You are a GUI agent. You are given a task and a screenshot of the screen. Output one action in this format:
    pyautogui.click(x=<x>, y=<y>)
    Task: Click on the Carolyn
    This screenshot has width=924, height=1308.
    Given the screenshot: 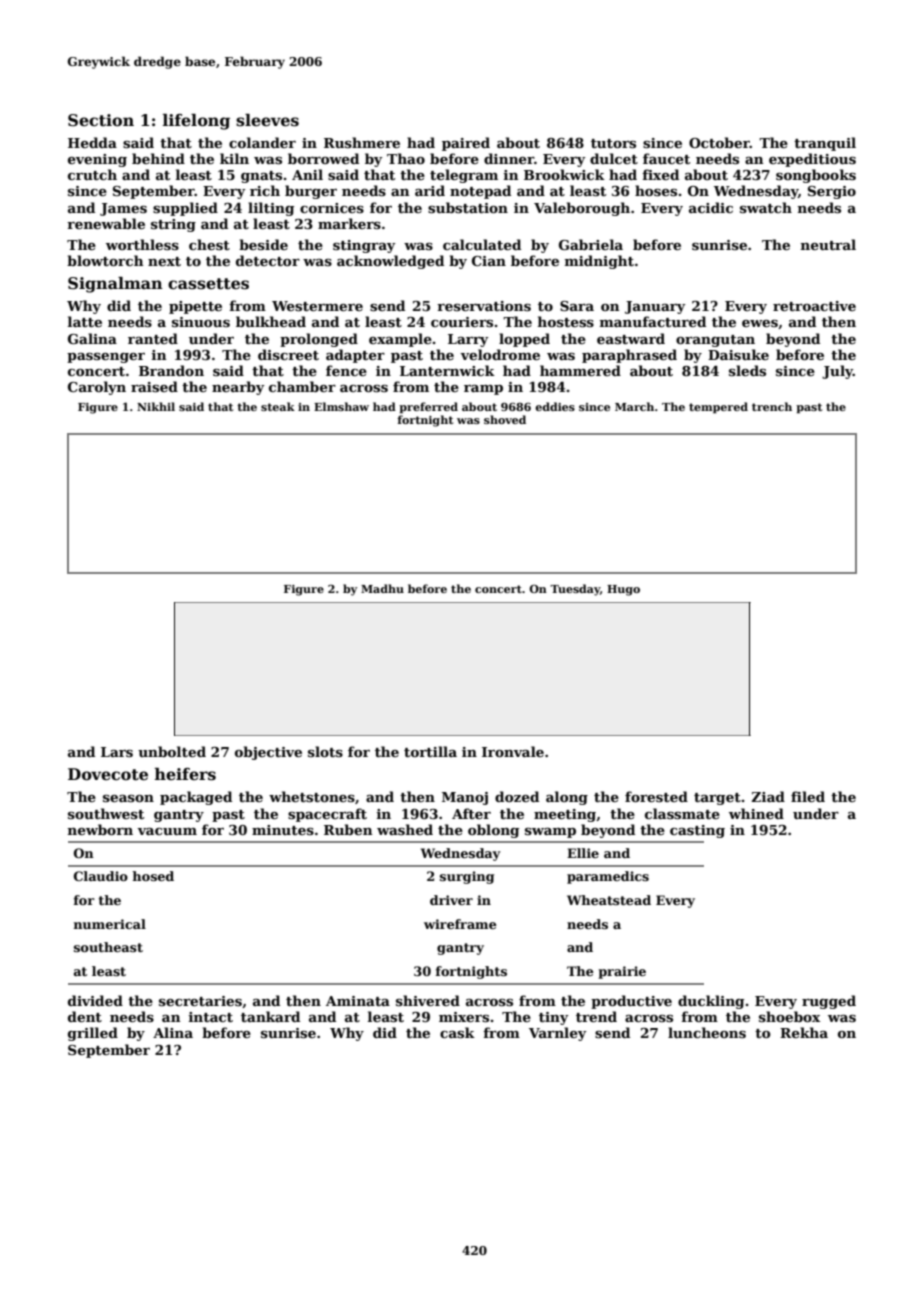 What is the action you would take?
    pyautogui.click(x=97, y=388)
